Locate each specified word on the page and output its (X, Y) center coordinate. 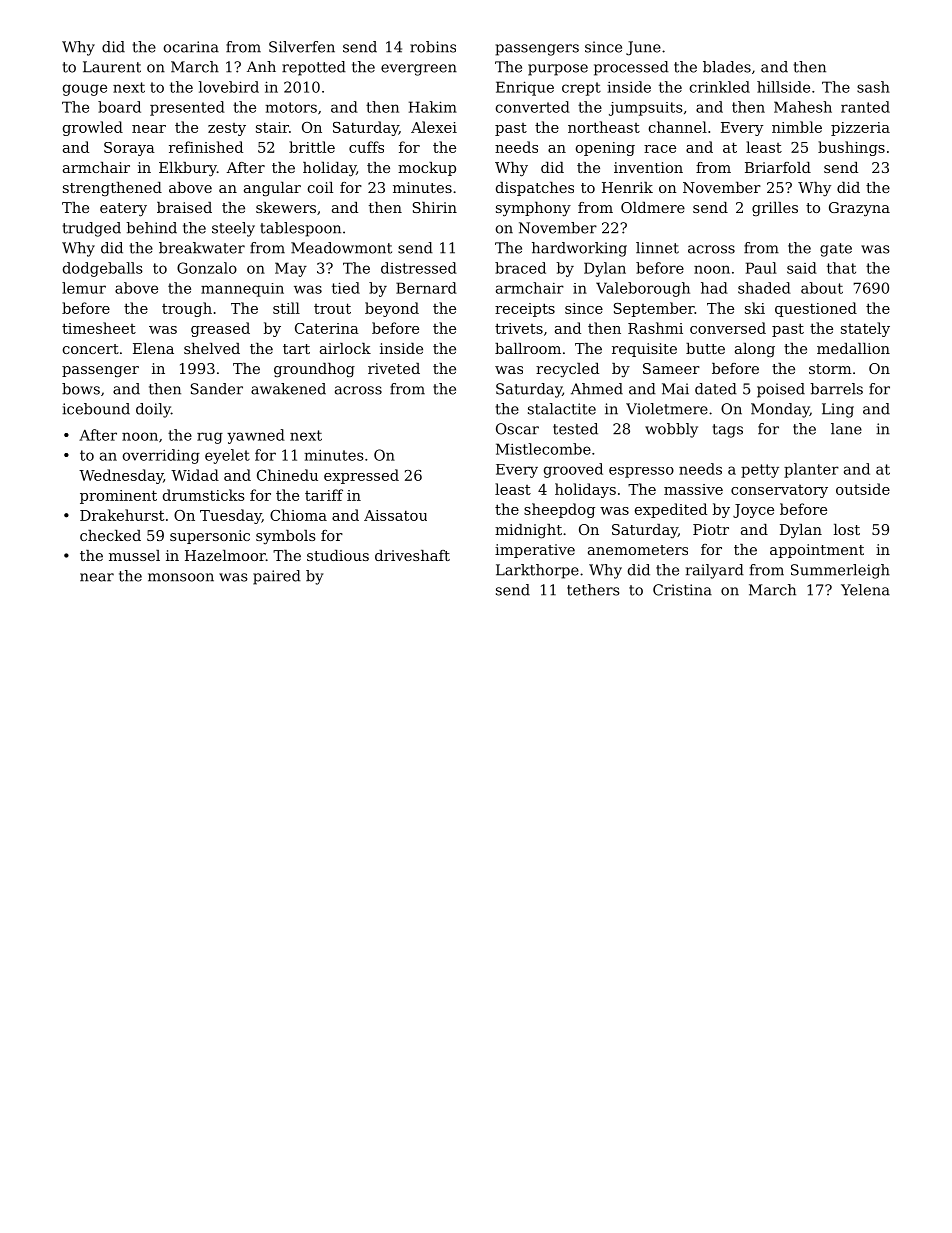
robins (433, 47)
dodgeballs (103, 269)
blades (727, 67)
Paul (761, 268)
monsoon (181, 577)
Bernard (426, 288)
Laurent (112, 67)
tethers (593, 590)
